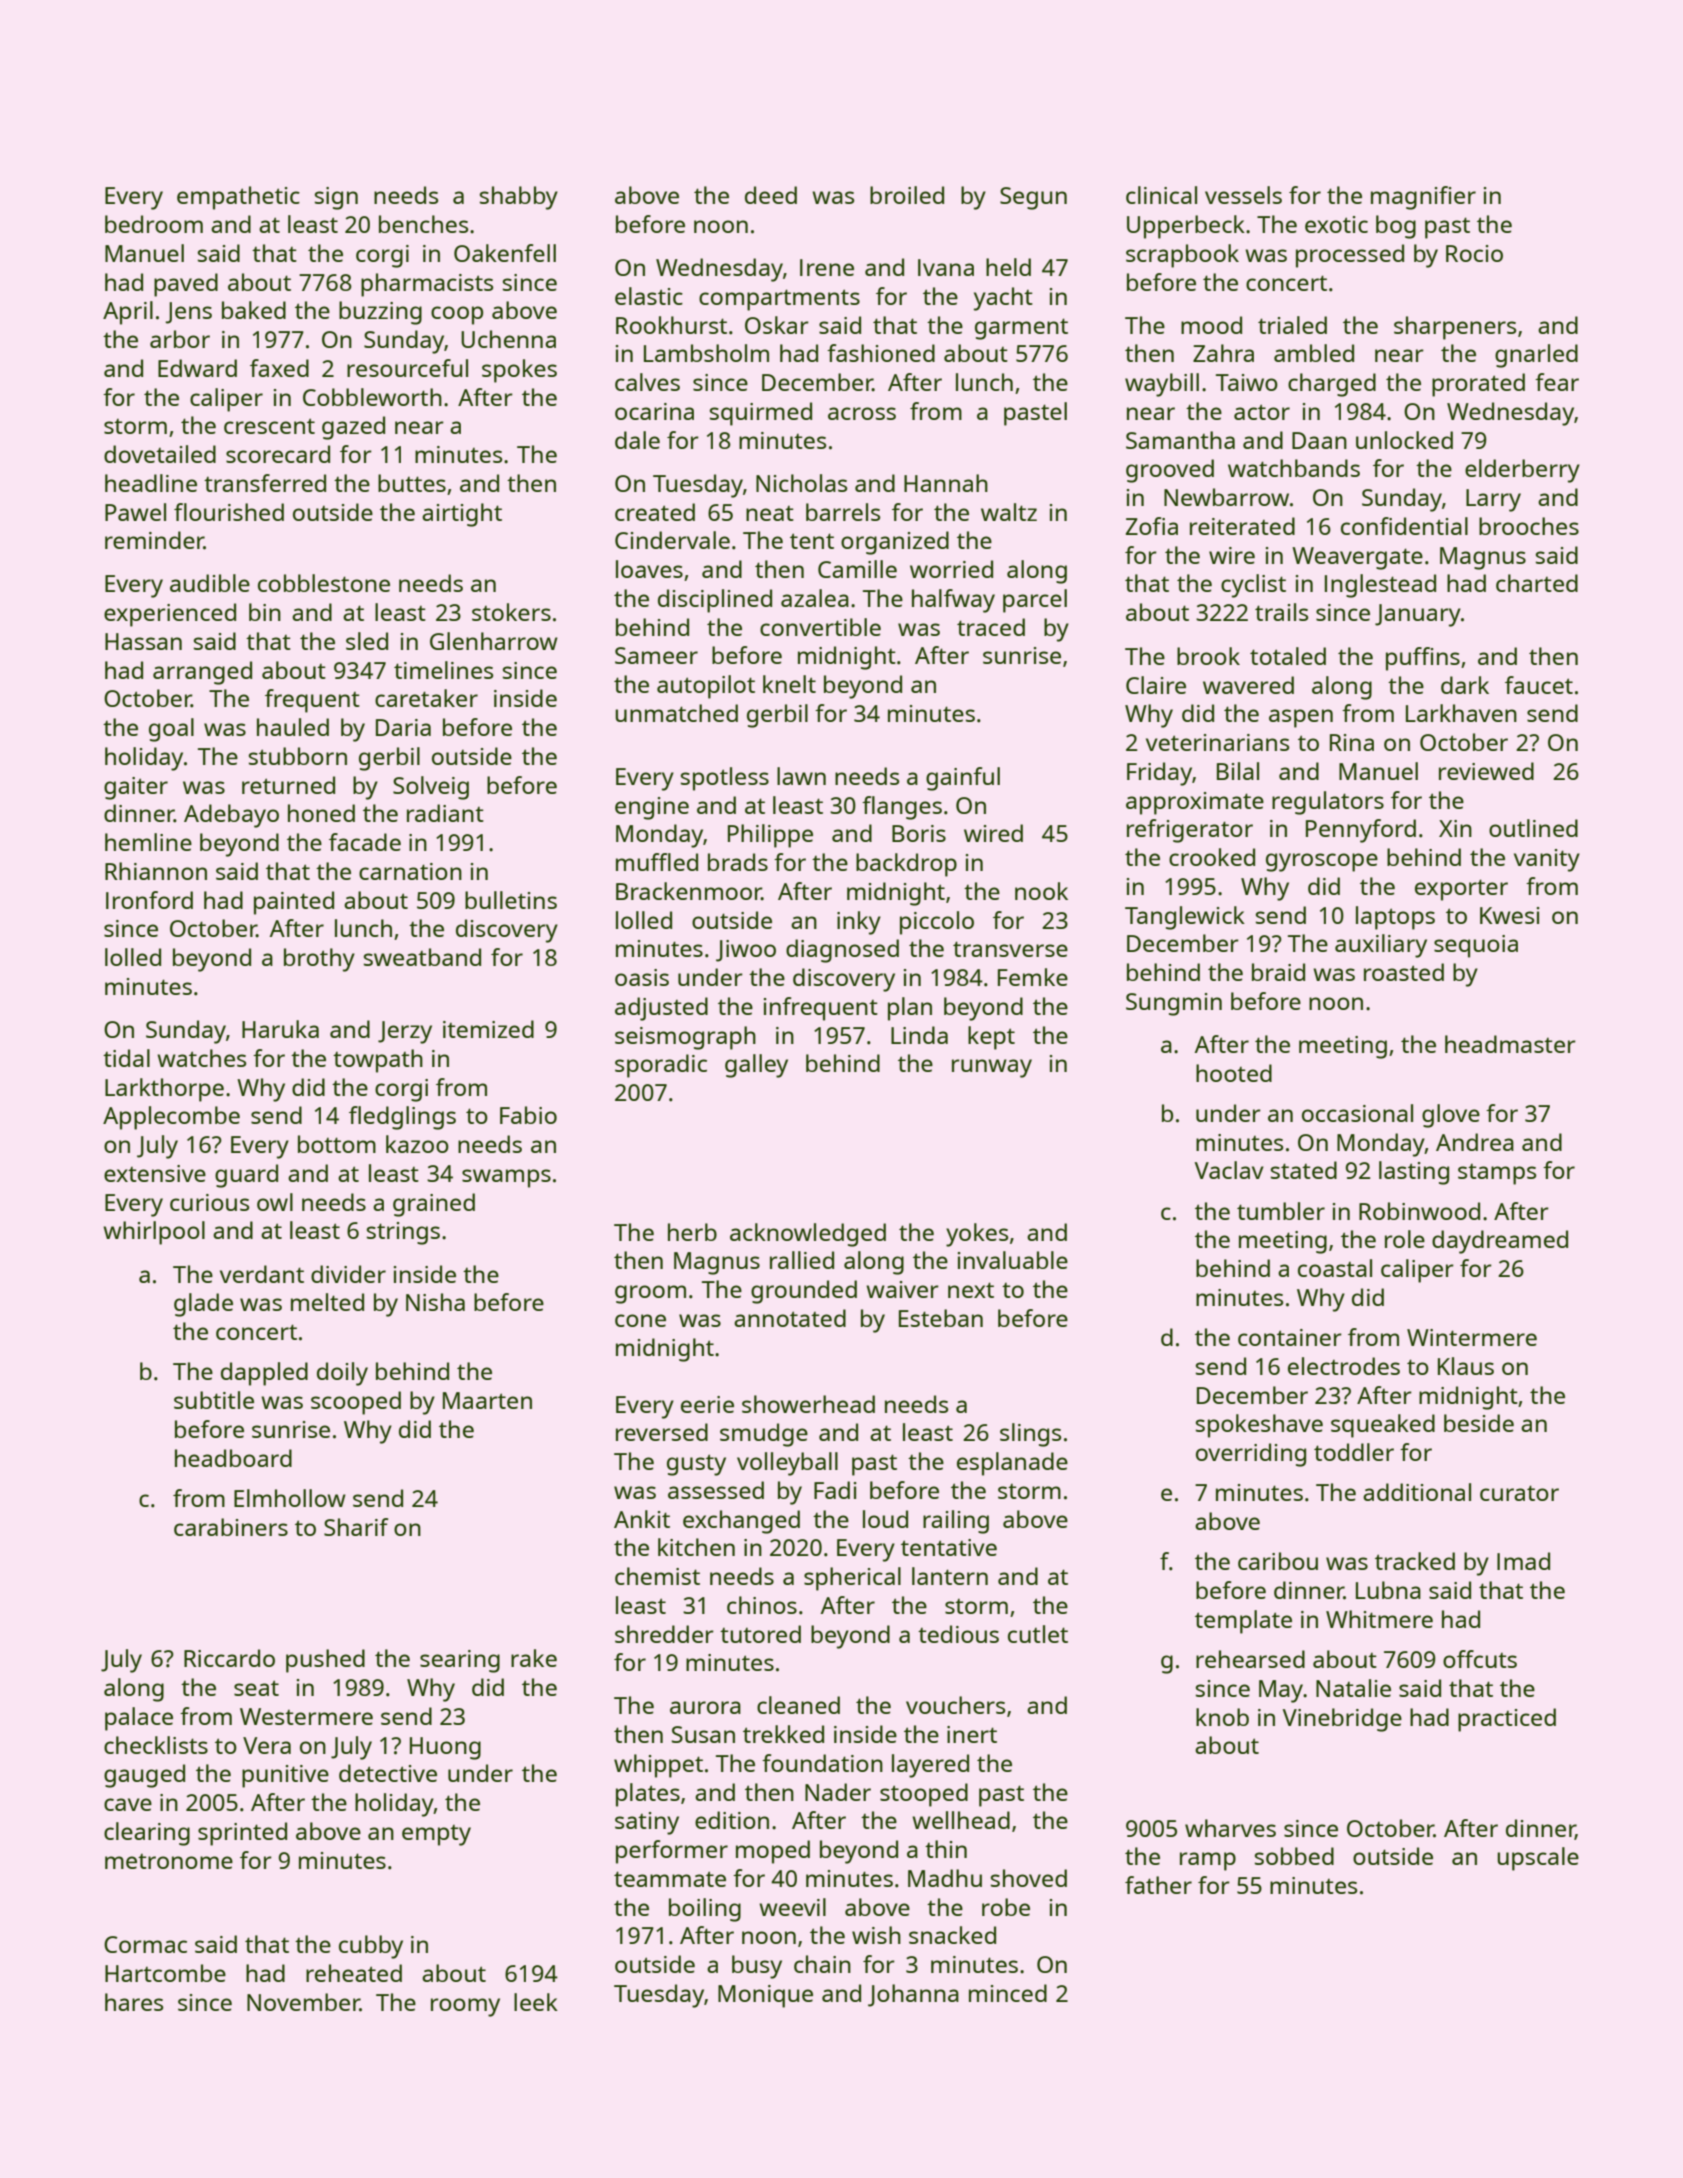 The image size is (1683, 2178). I want to click on broiled, so click(907, 195).
